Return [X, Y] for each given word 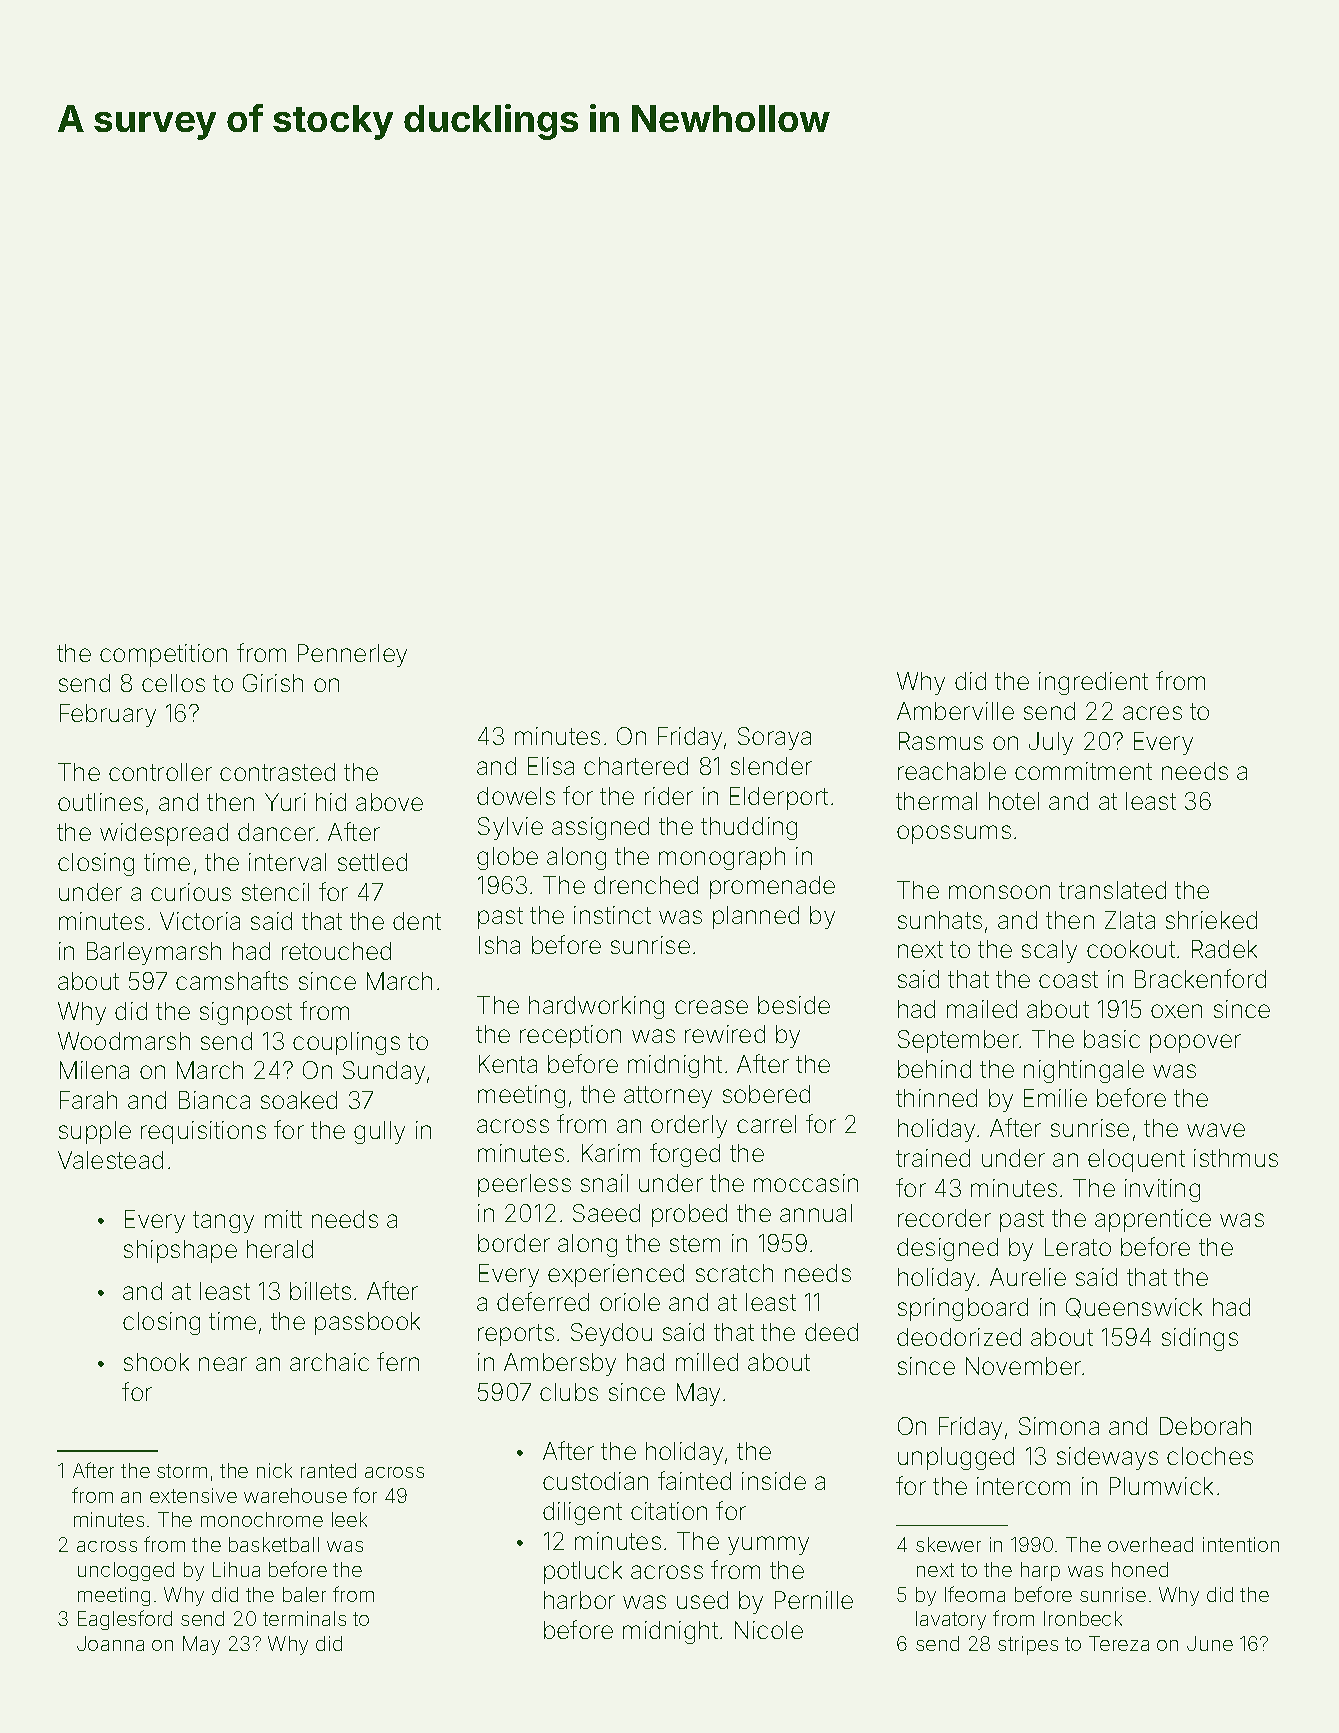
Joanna [110, 1643]
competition [163, 655]
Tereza [1119, 1643]
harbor [579, 1600]
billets [320, 1291]
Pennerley [352, 655]
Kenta [508, 1064]
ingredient [1093, 683]
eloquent [1136, 1160]
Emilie [1055, 1098]
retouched [336, 951]
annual [816, 1213]
